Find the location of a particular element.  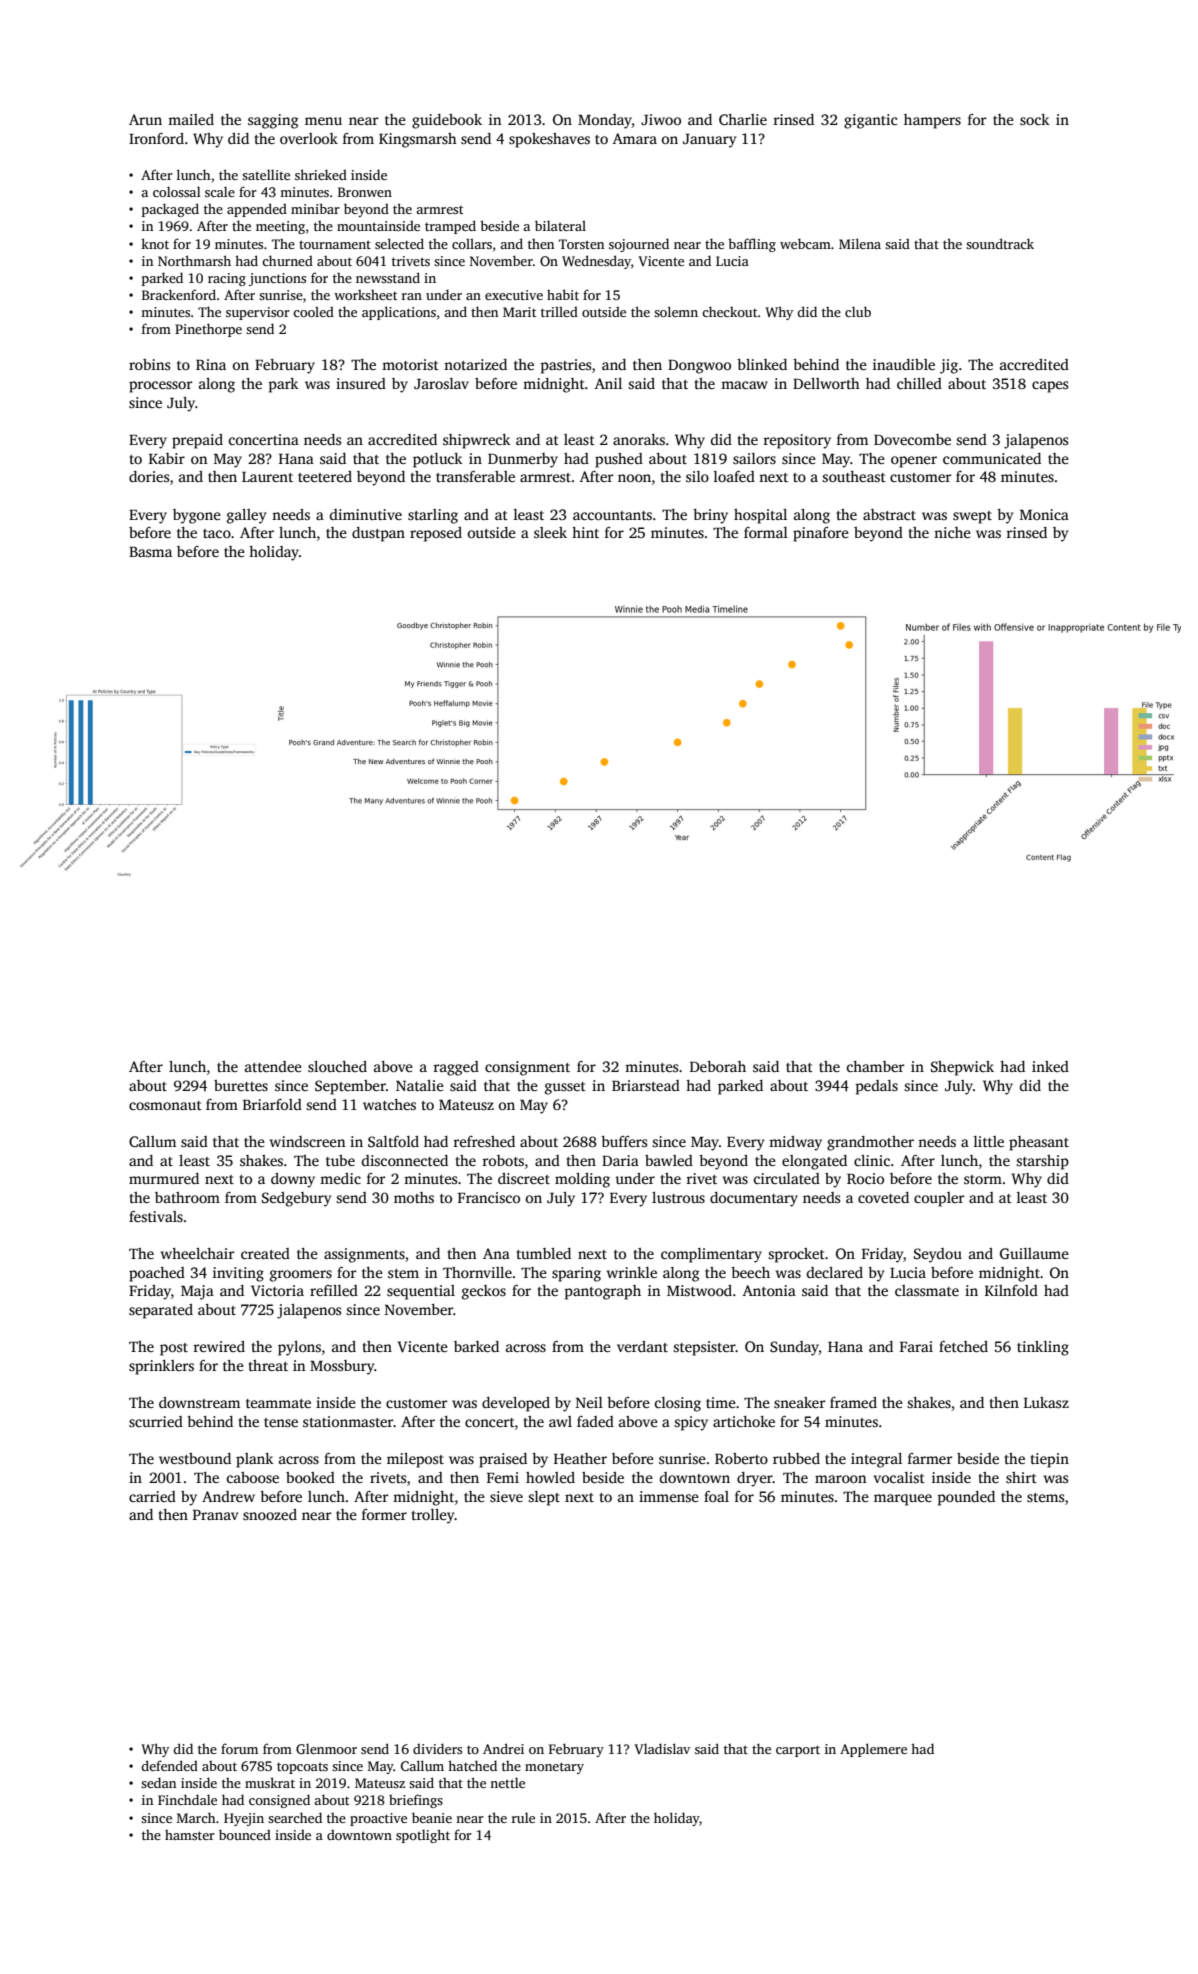

sleek is located at coordinates (550, 532).
